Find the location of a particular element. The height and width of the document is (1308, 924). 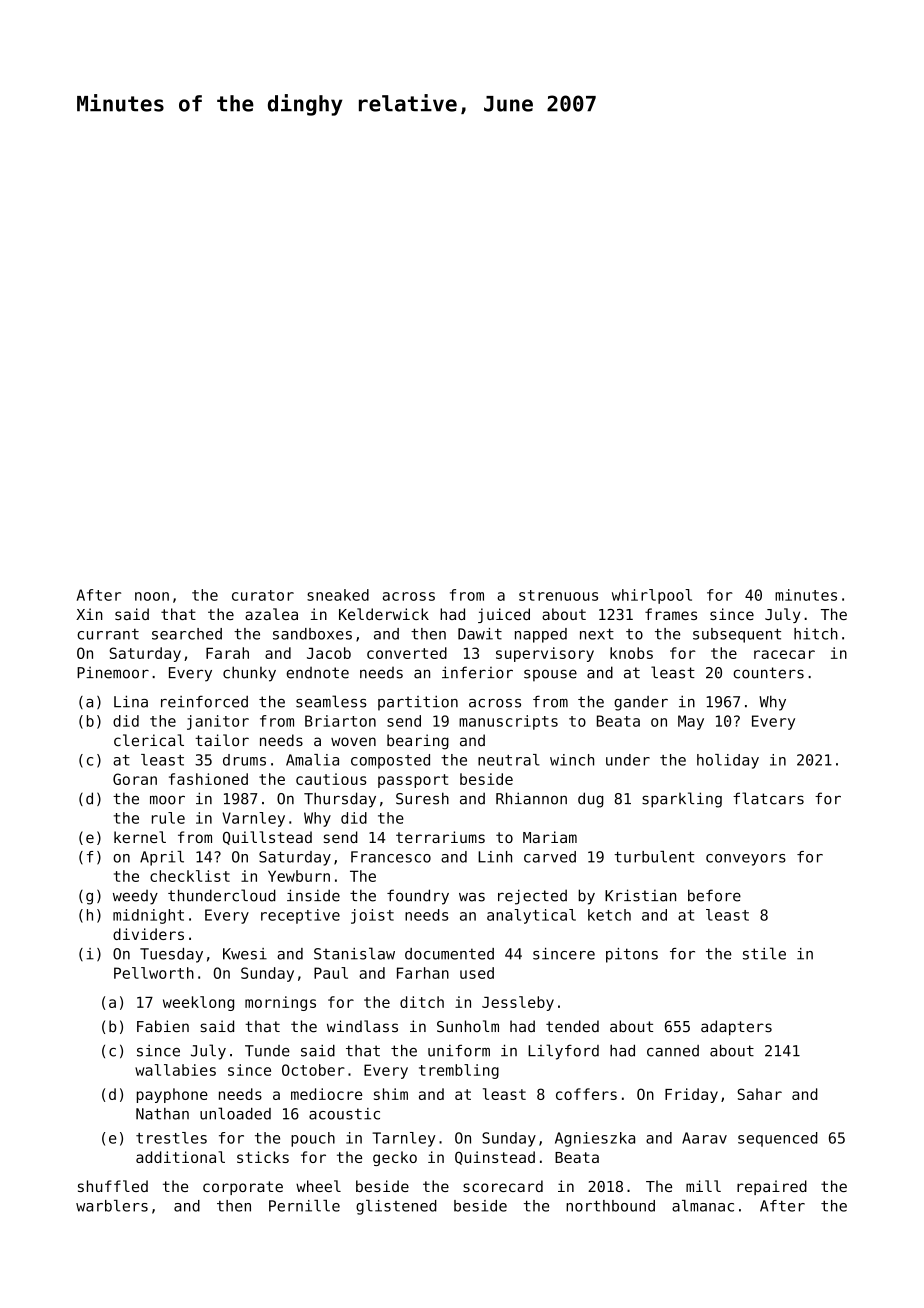

Sunholm is located at coordinates (468, 1026).
